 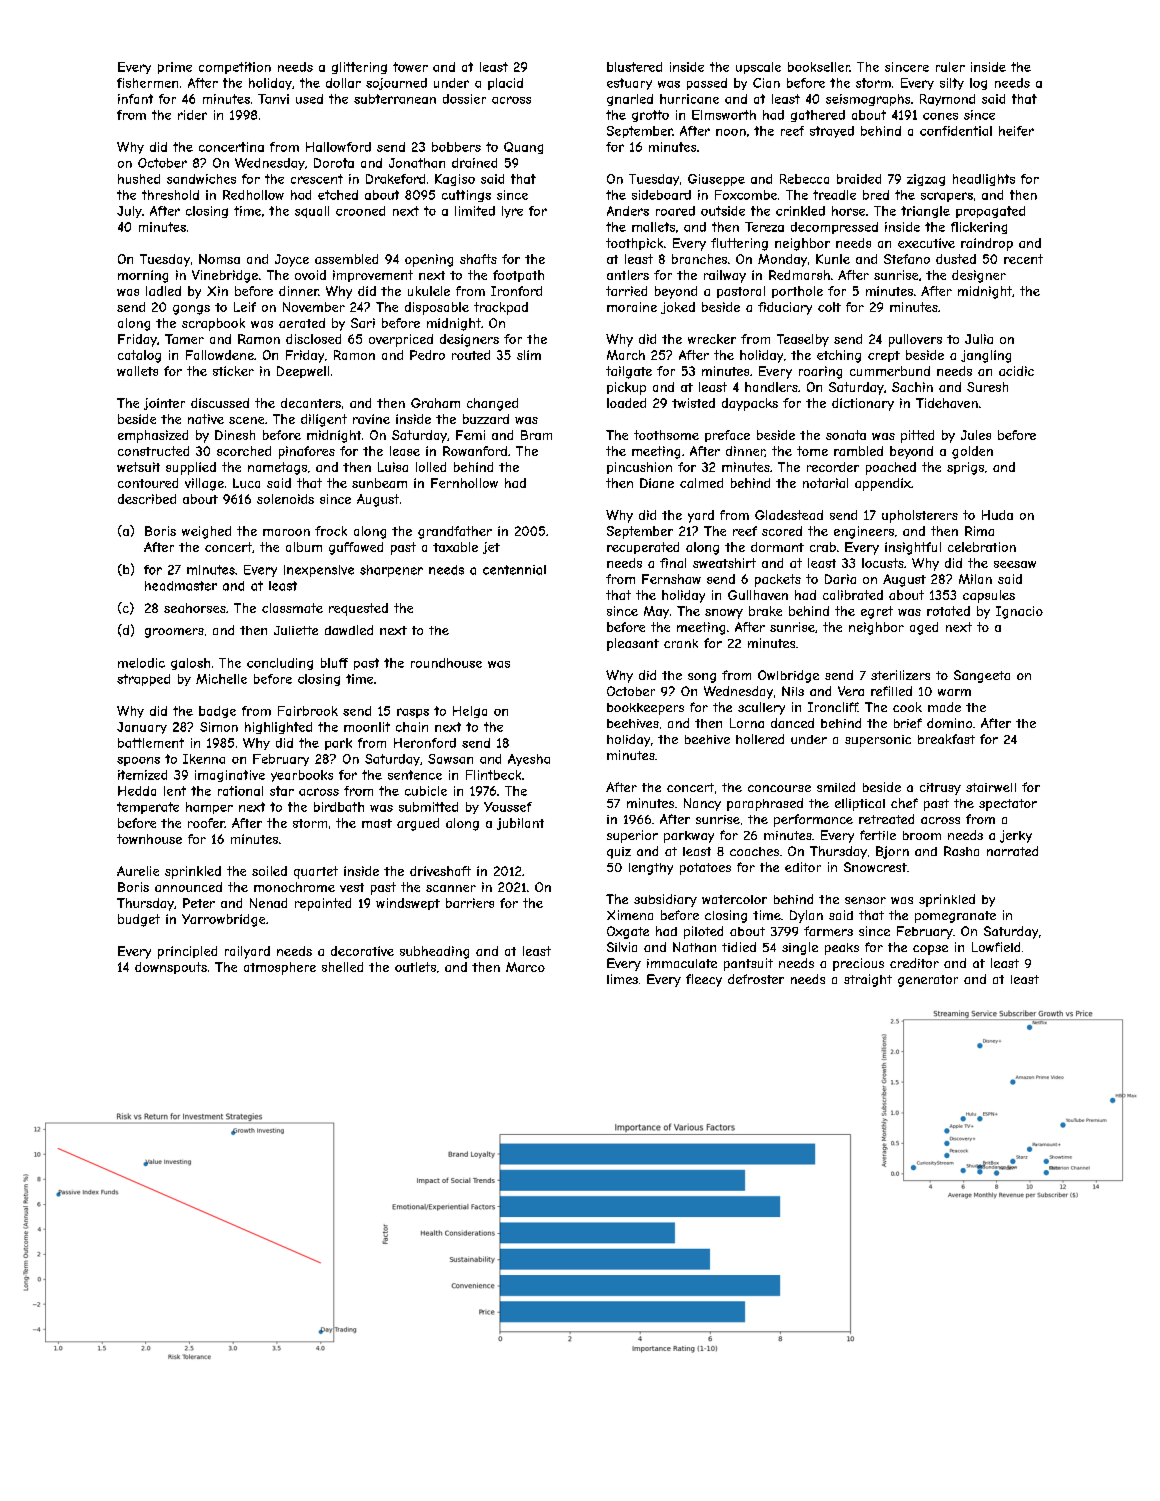 I want to click on sprigs, so click(x=965, y=468).
